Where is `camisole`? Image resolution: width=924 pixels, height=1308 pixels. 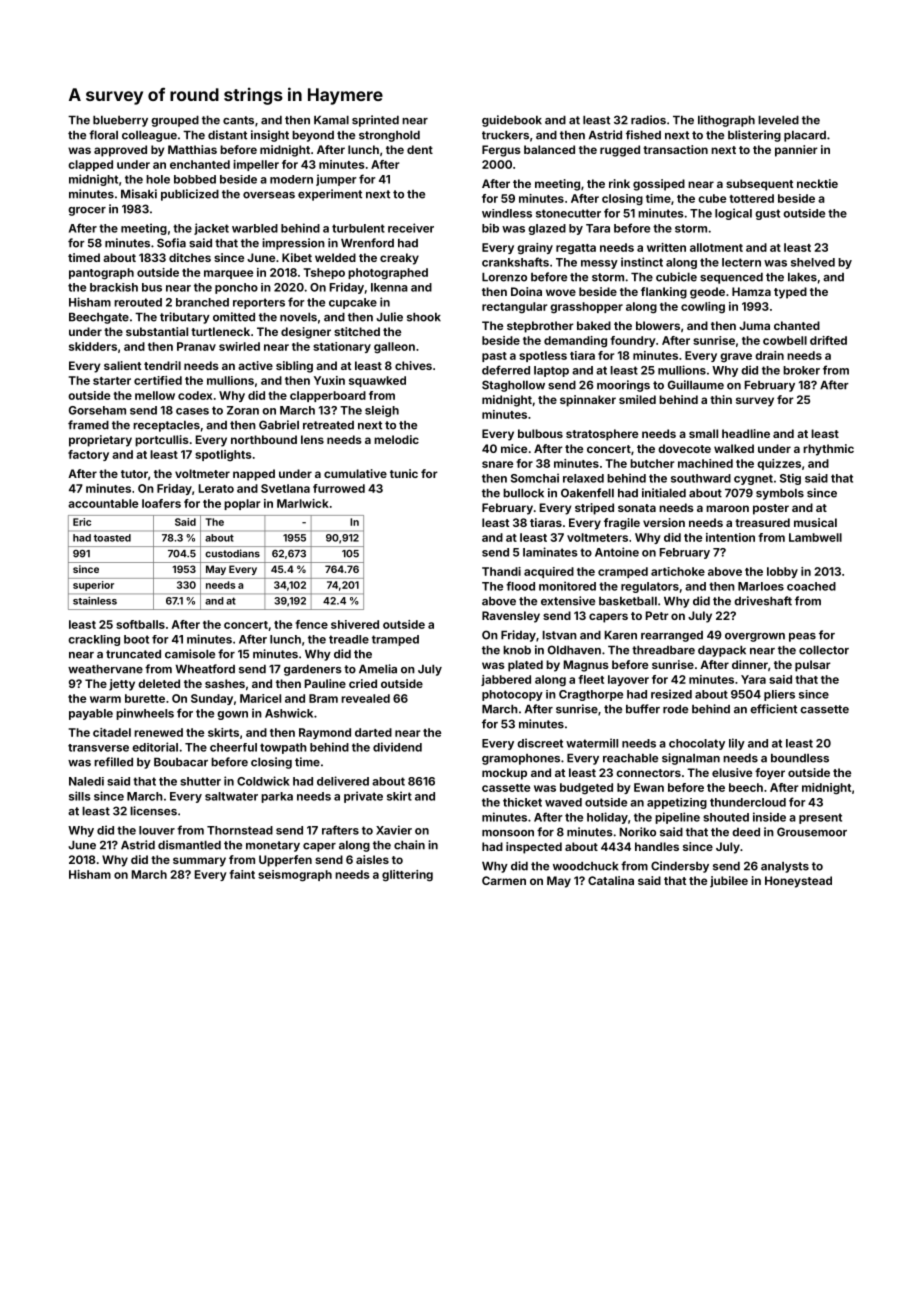 camisole is located at coordinates (190, 654).
